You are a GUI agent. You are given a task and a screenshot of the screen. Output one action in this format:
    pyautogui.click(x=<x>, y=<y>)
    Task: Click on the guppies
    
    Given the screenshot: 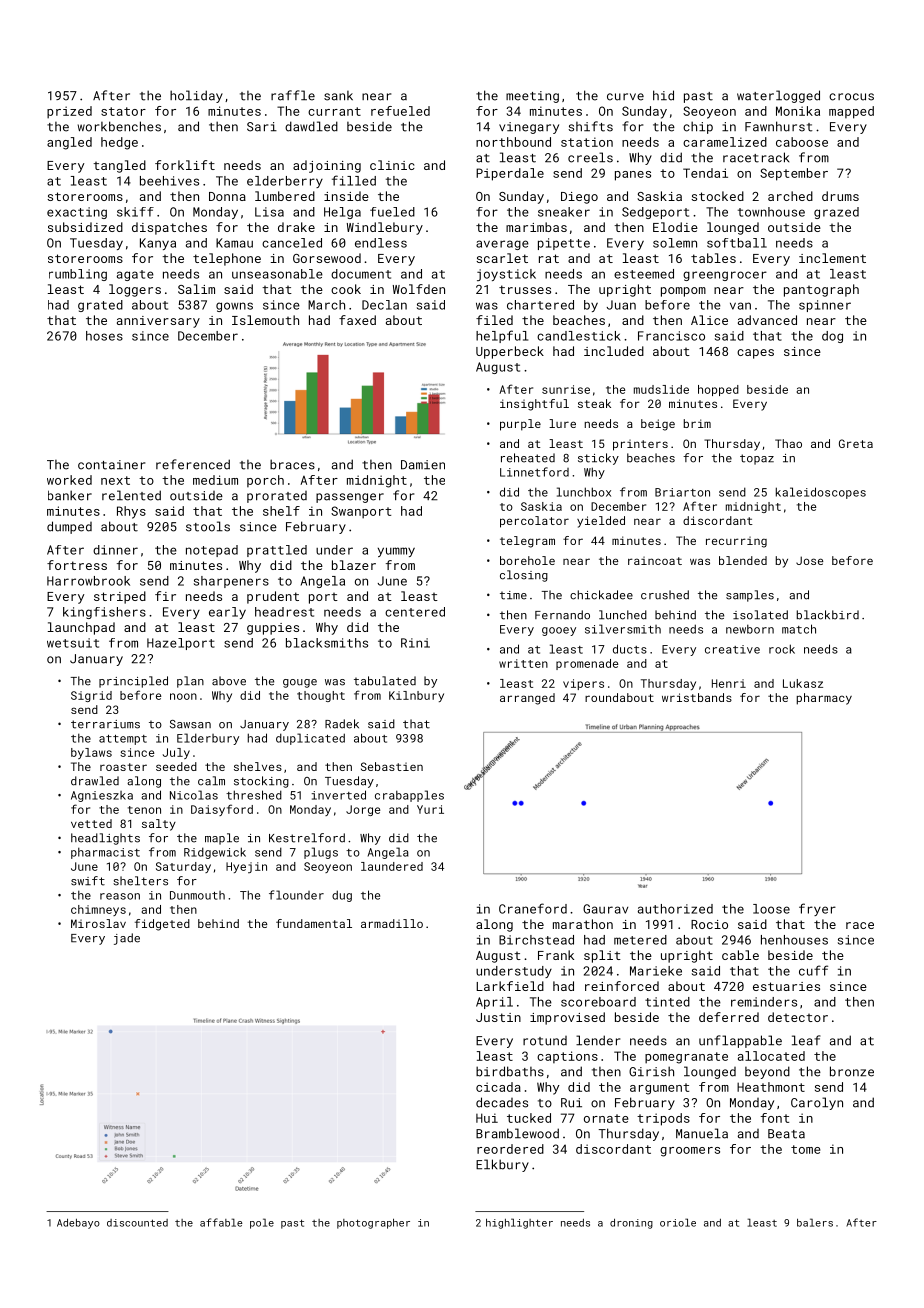 What is the action you would take?
    pyautogui.click(x=273, y=629)
